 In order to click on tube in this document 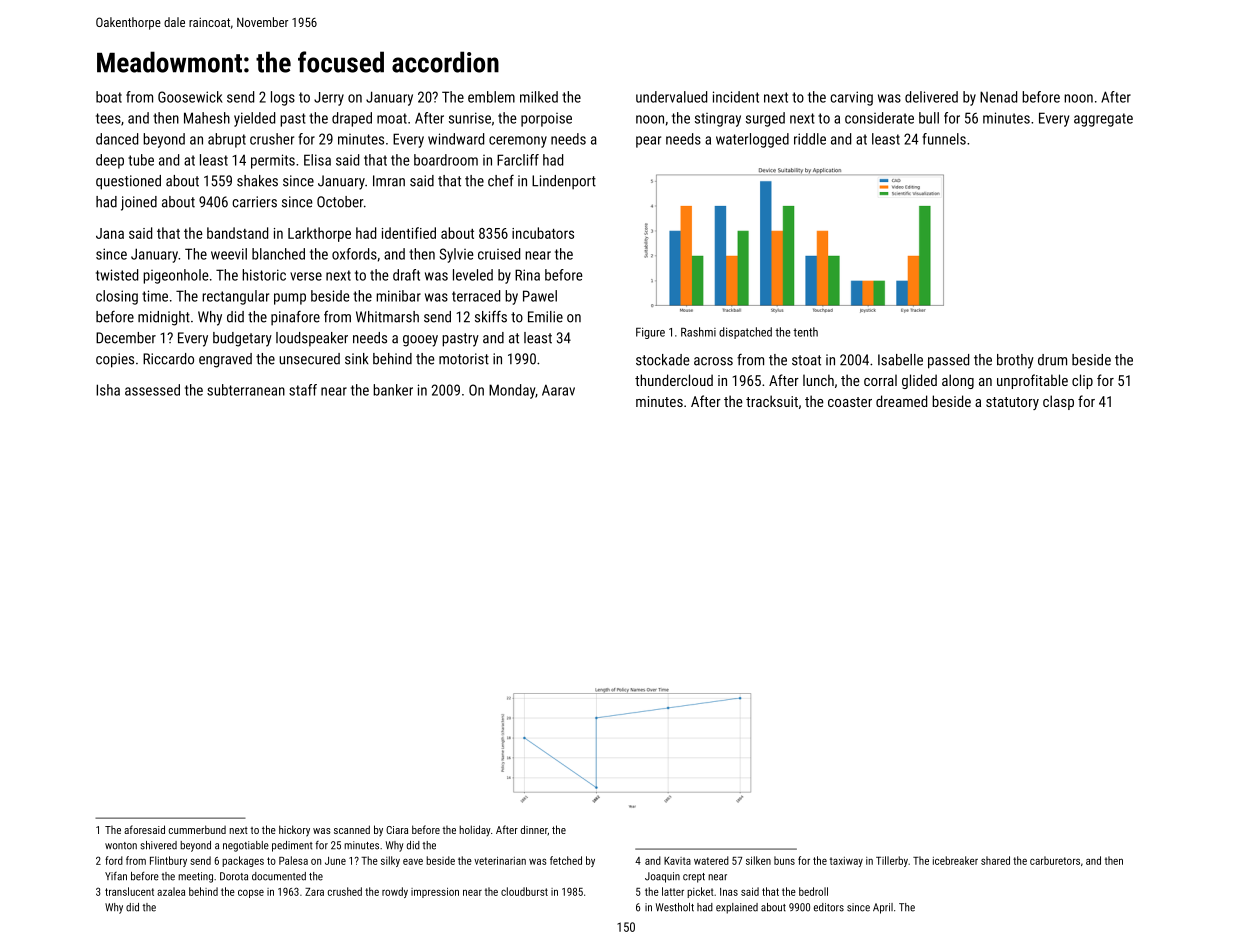, I will do `click(141, 160)`.
